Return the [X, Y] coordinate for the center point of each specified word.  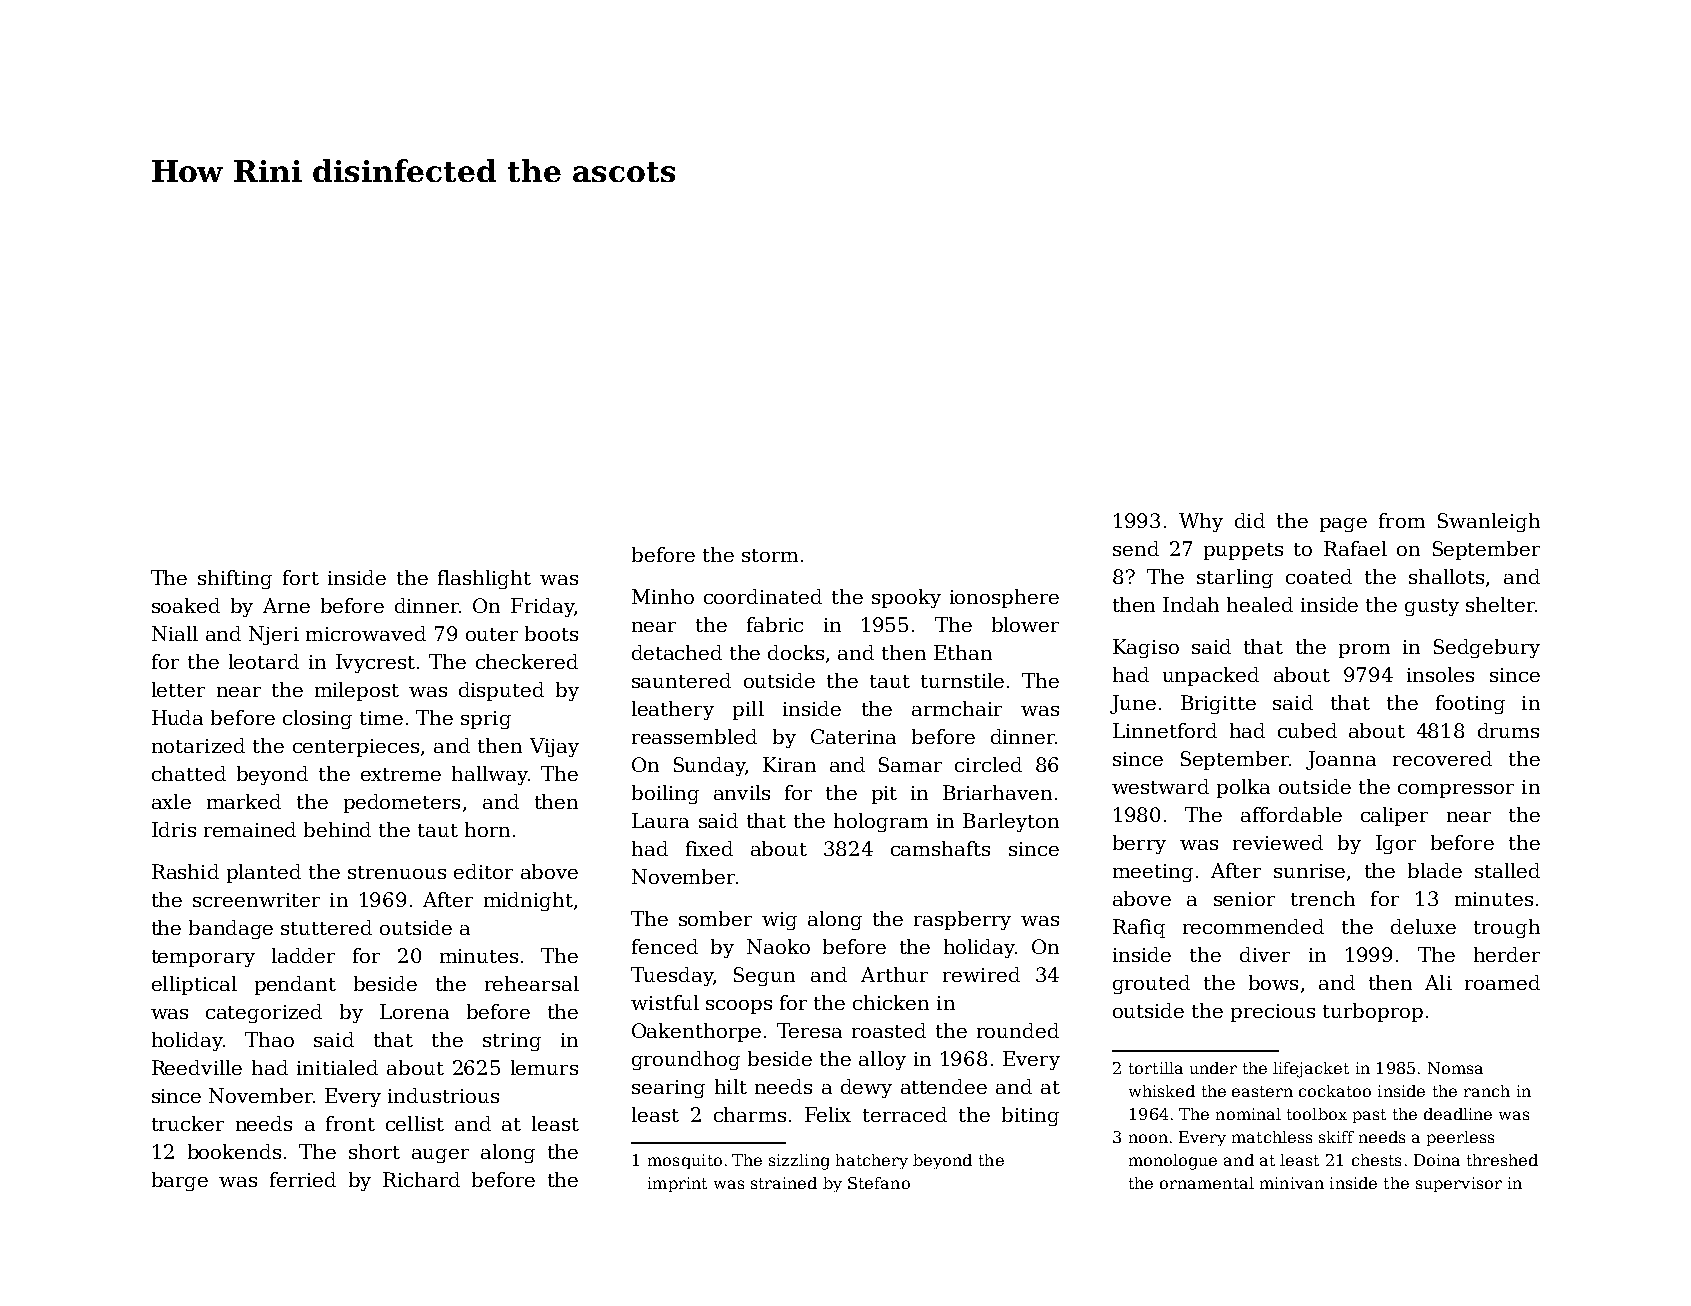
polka [1243, 788]
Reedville [197, 1067]
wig [779, 921]
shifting [235, 579]
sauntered [681, 680]
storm [770, 555]
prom [1364, 651]
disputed [501, 691]
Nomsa [1455, 1068]
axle [171, 801]
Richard [421, 1179]
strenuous [397, 872]
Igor [1396, 844]
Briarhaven [997, 792]
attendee [944, 1086]
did [1250, 520]
